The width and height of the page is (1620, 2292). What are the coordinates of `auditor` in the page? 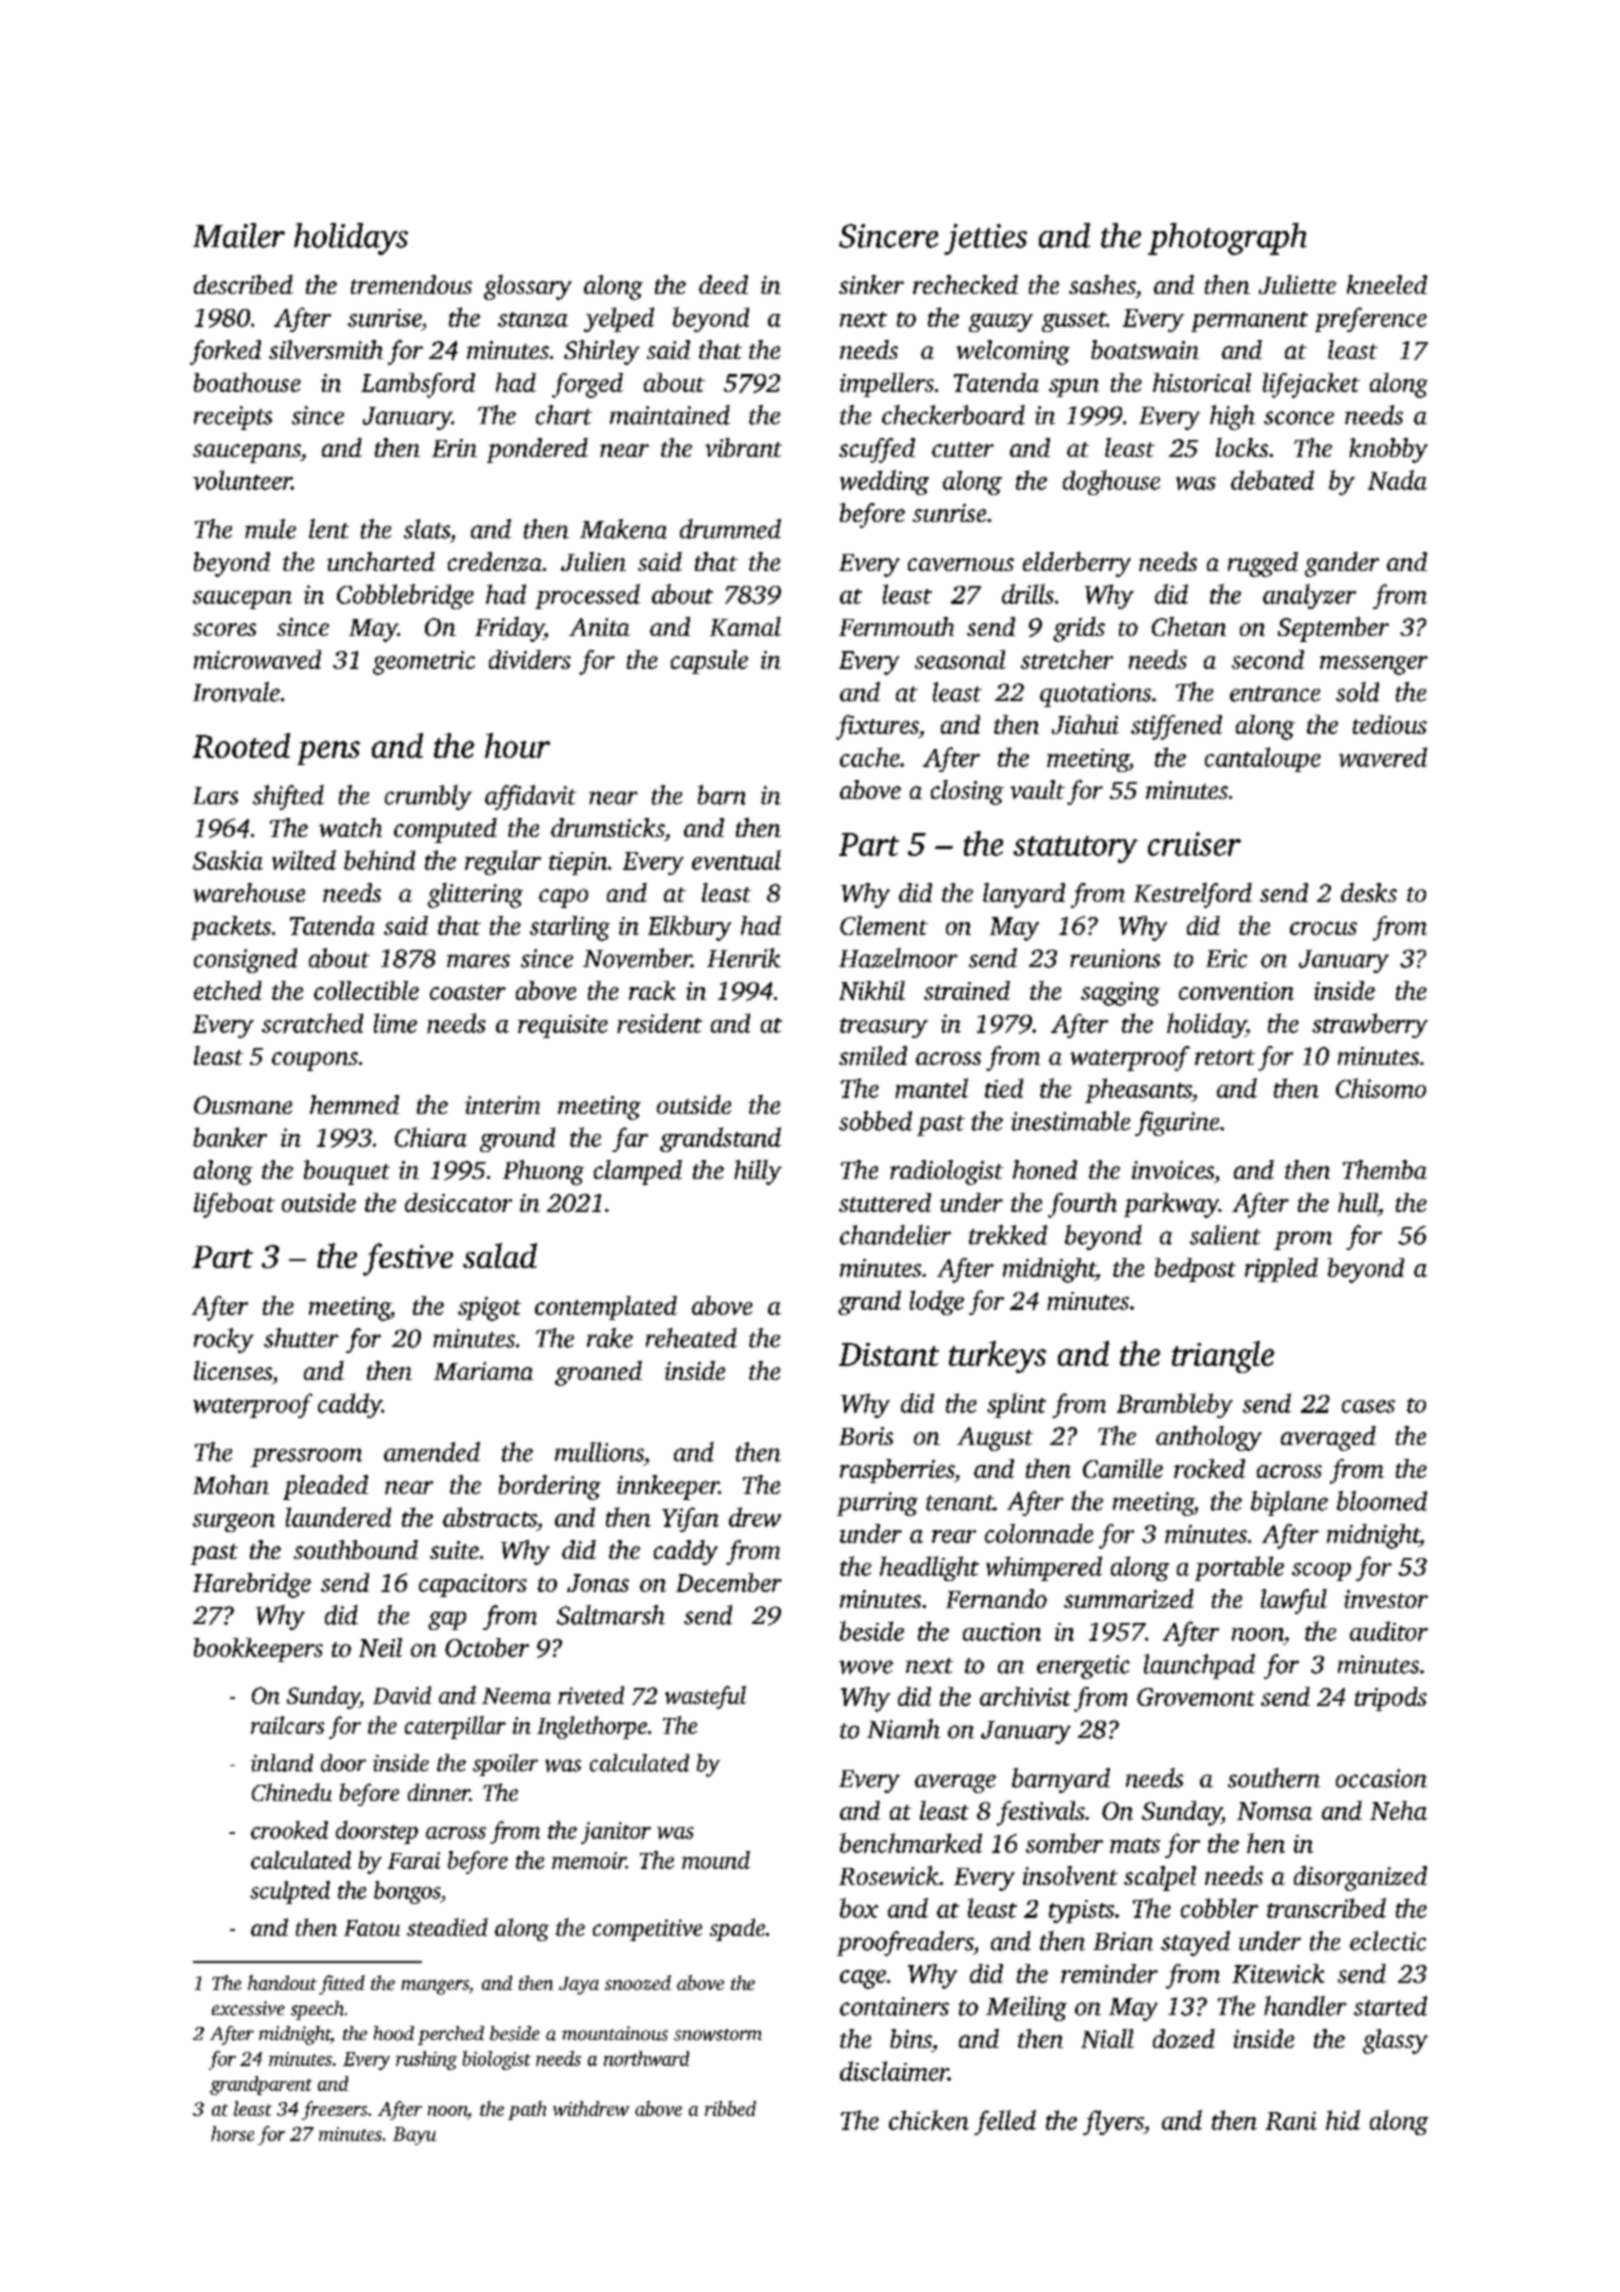 It's located at (1389, 1631).
